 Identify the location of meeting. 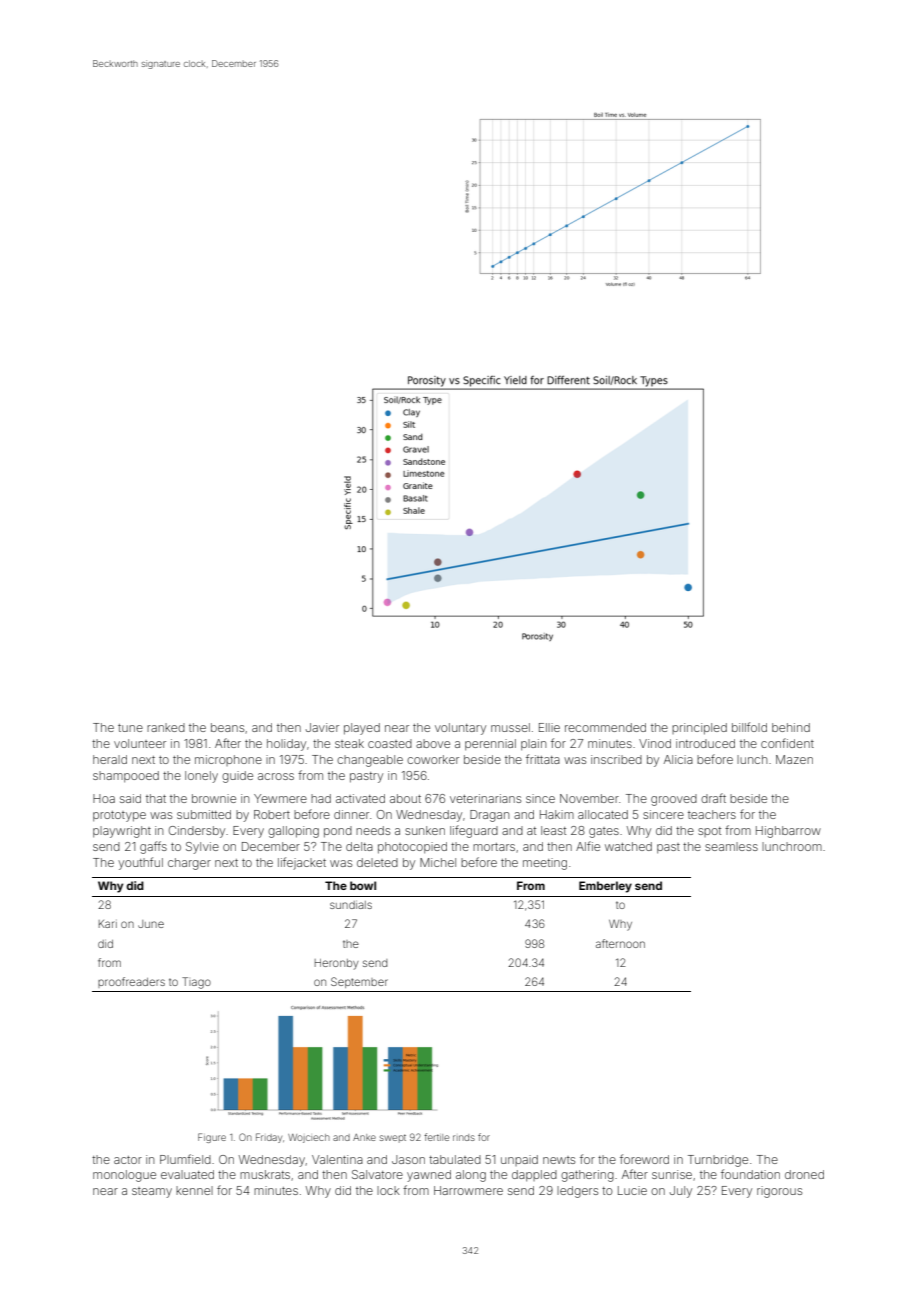
(545, 864).
